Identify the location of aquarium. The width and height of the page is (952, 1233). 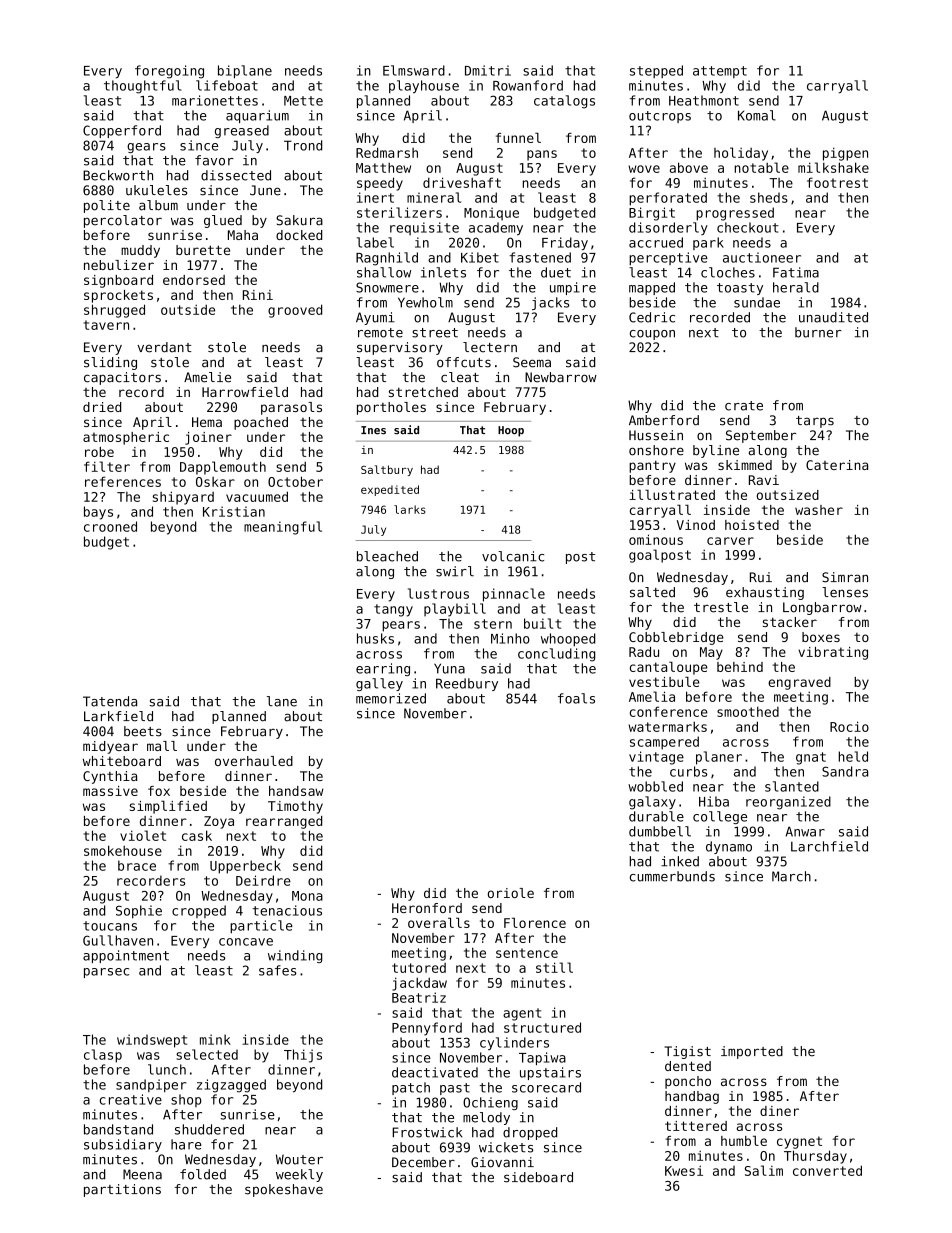
(257, 116).
